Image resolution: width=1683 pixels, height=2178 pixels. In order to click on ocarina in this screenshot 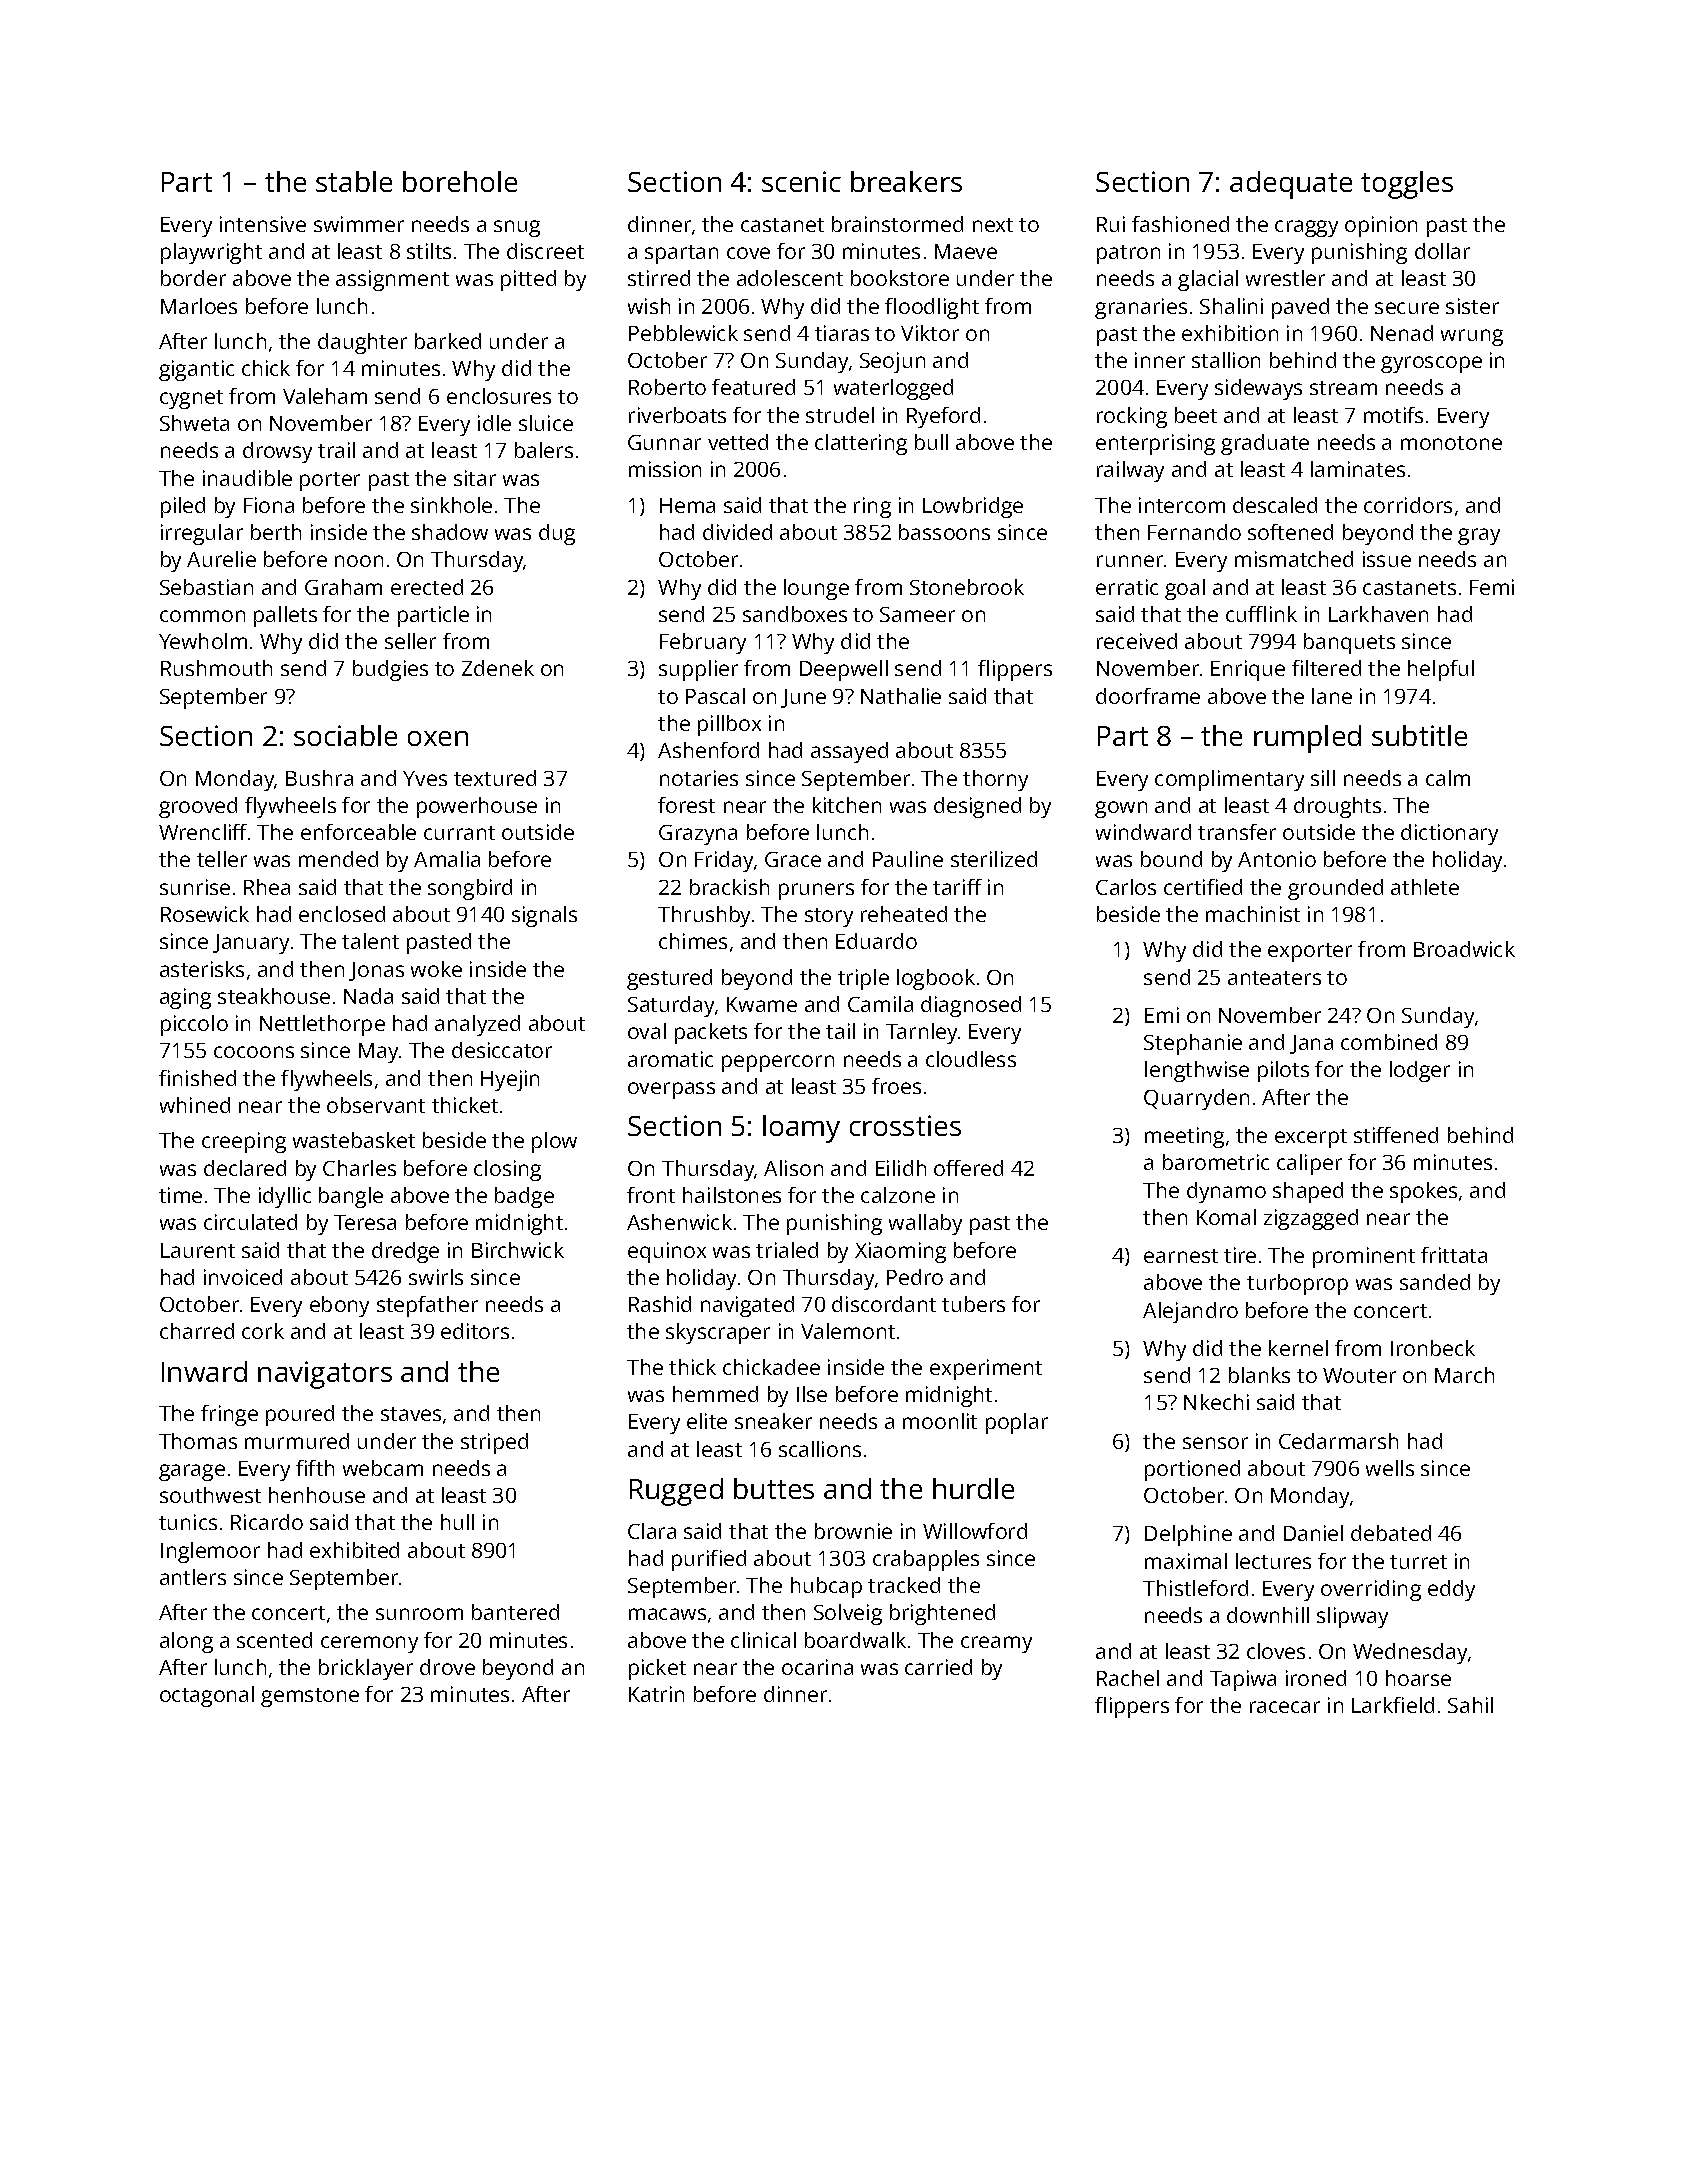, I will do `click(817, 1667)`.
